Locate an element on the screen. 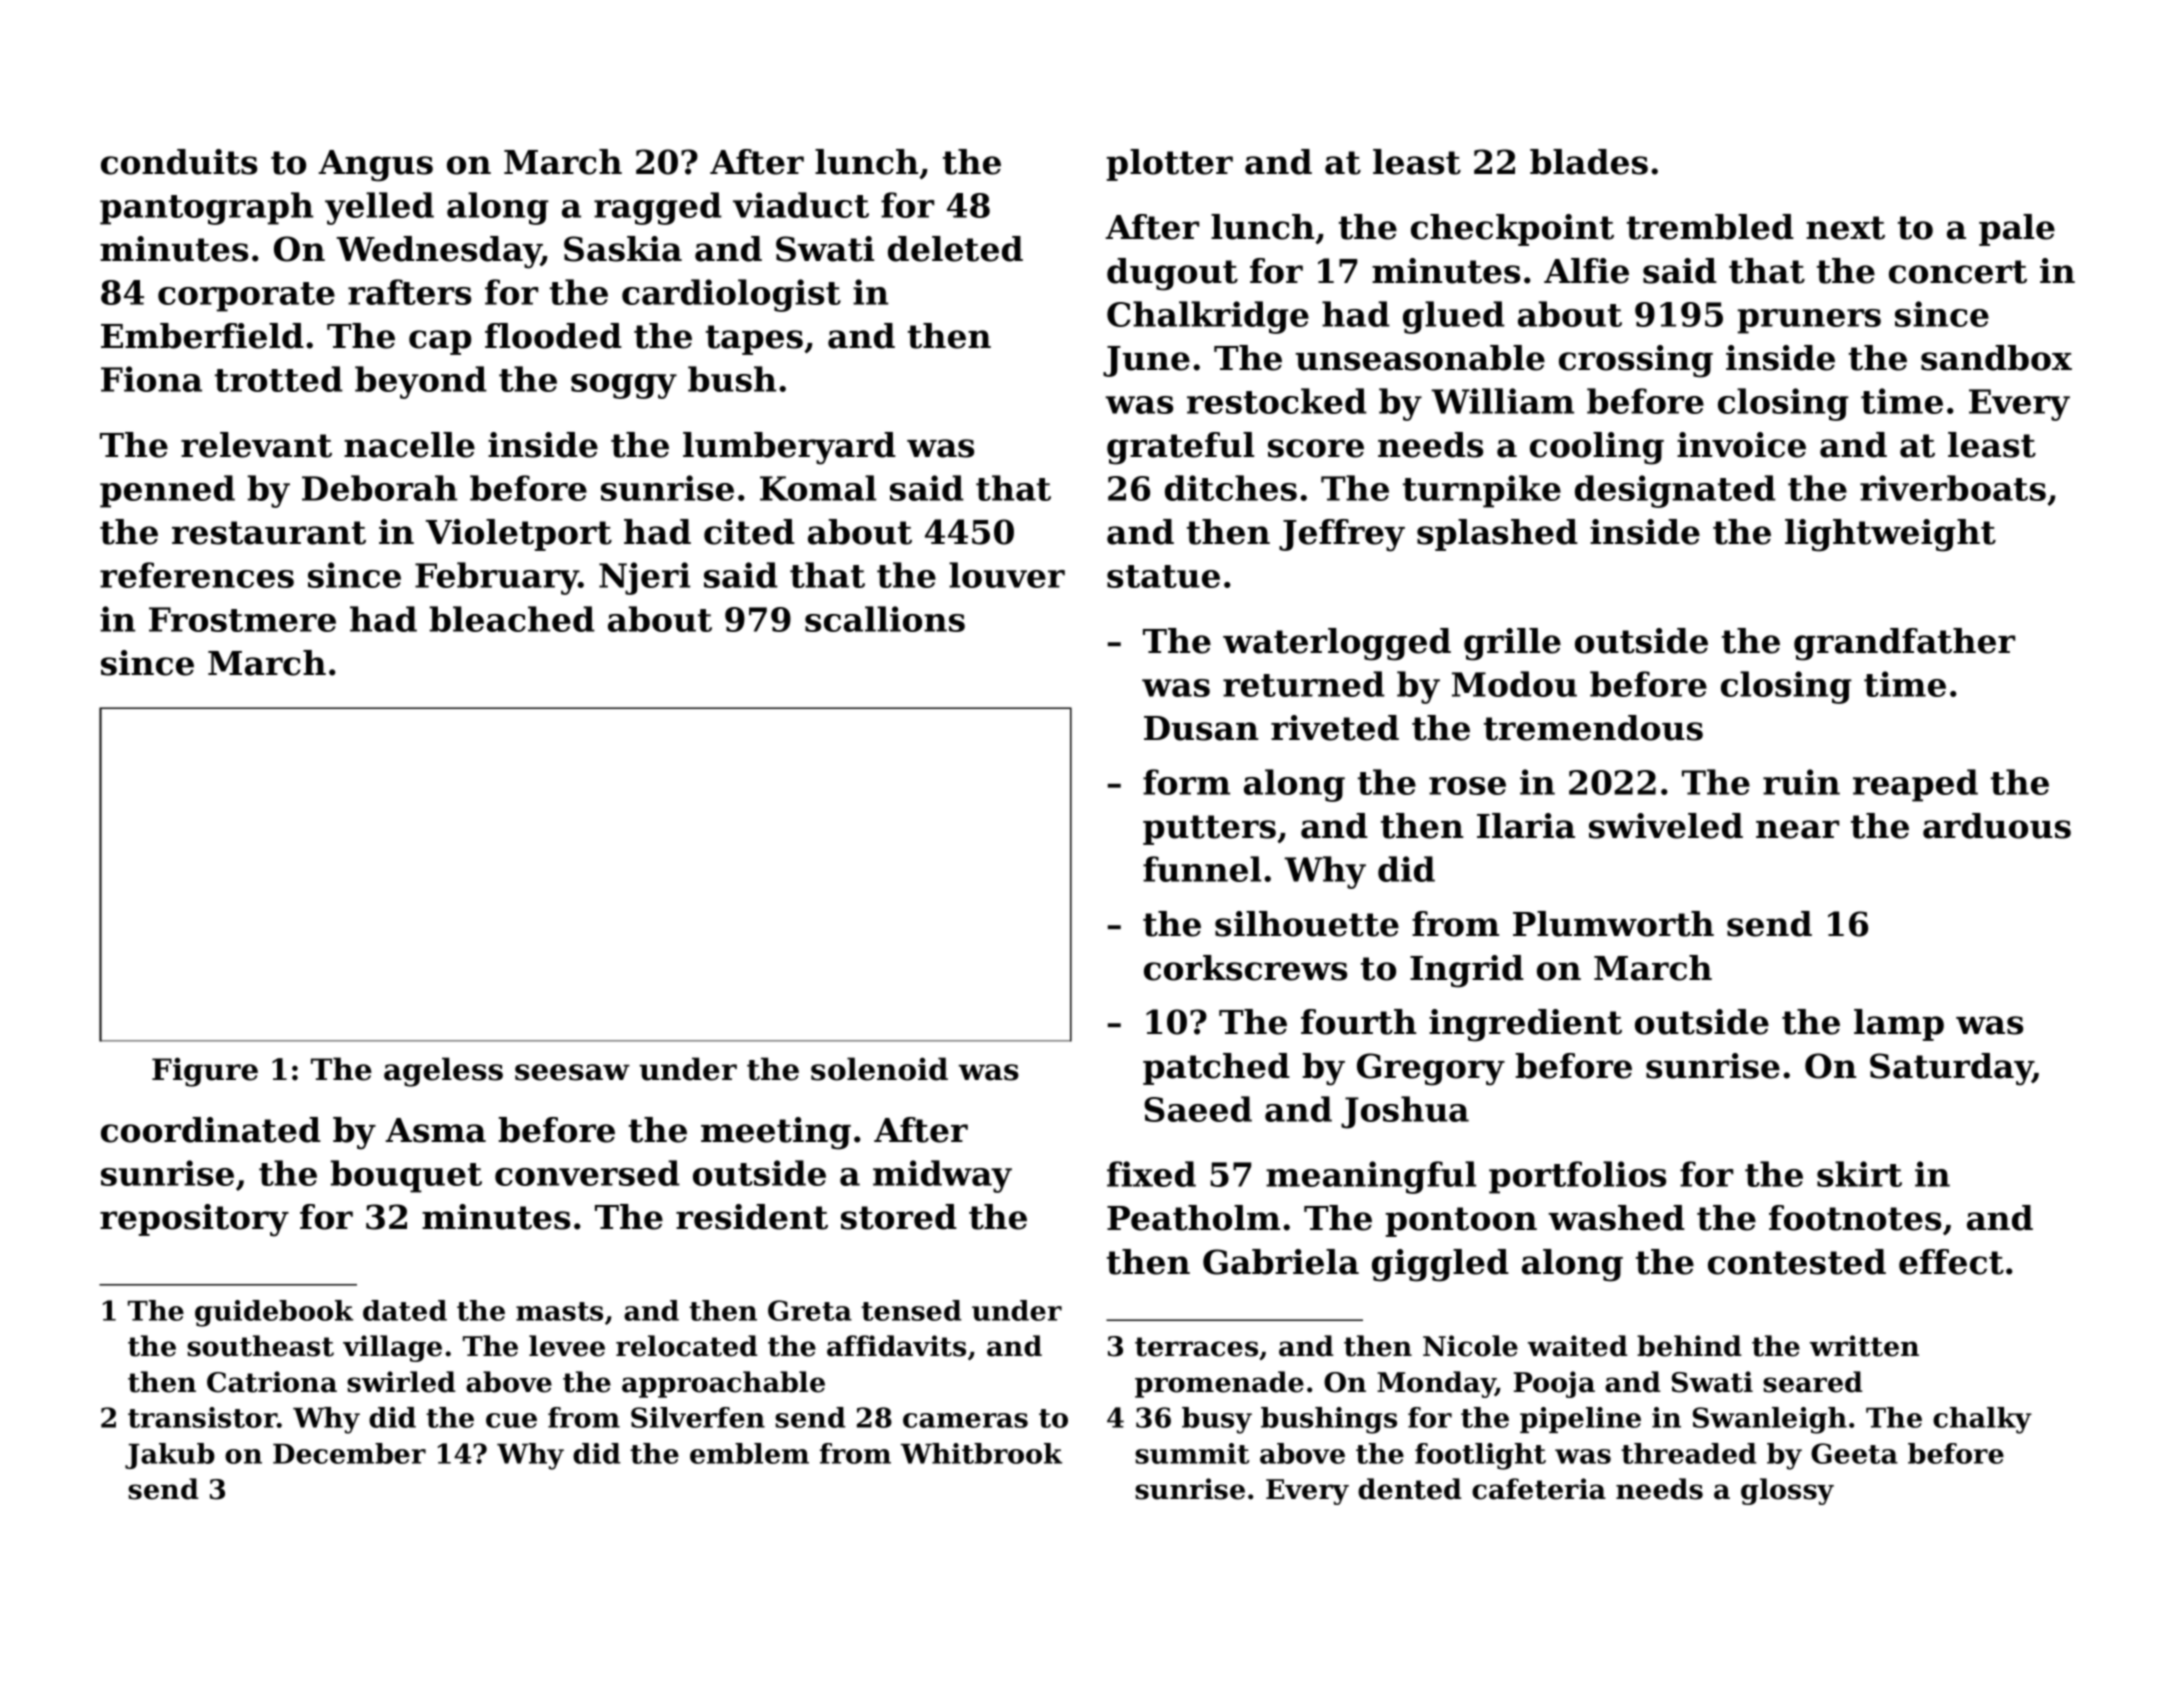 This screenshot has width=2178, height=1683. February is located at coordinates (497, 578).
